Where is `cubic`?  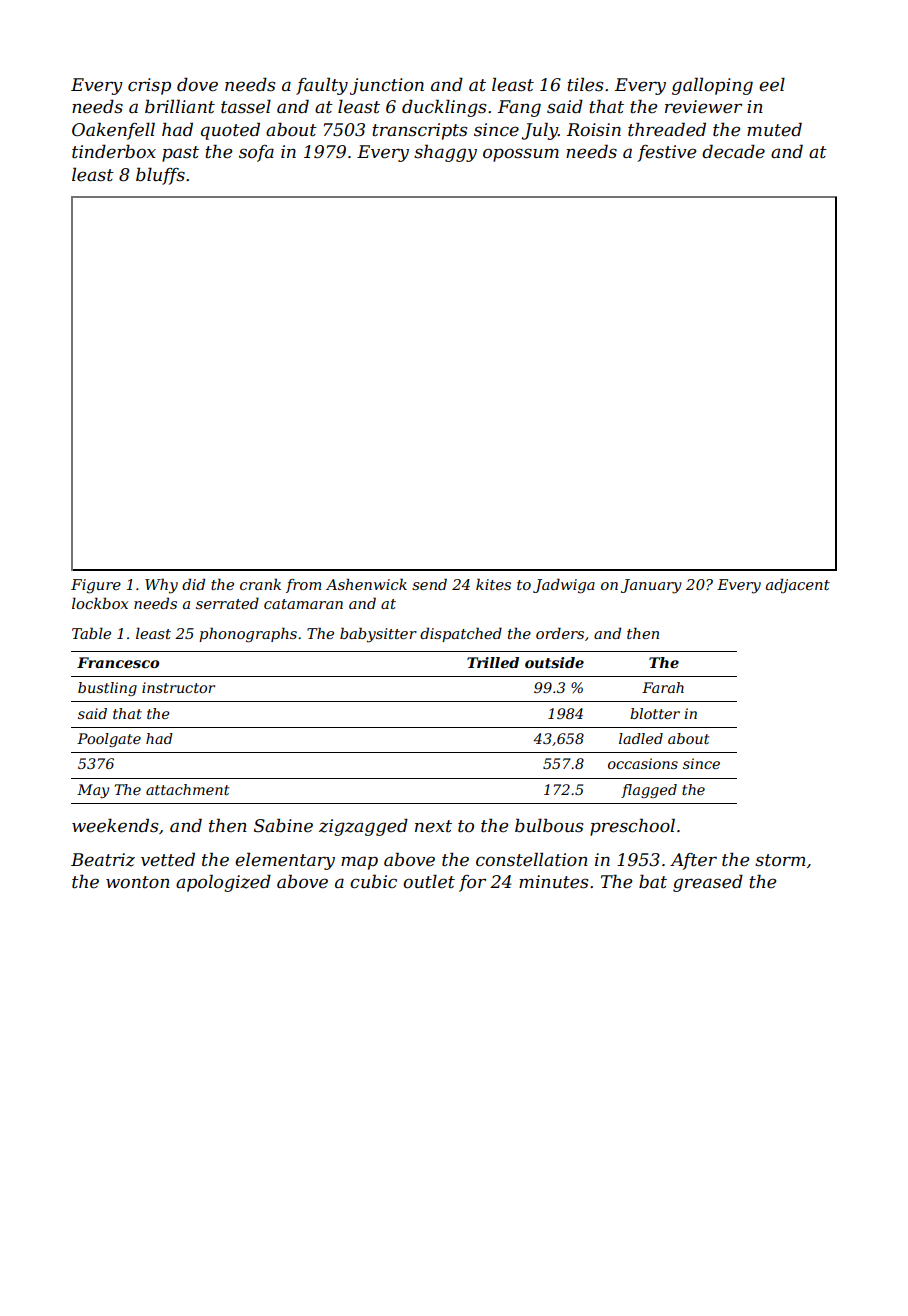
cubic is located at coordinates (373, 881).
